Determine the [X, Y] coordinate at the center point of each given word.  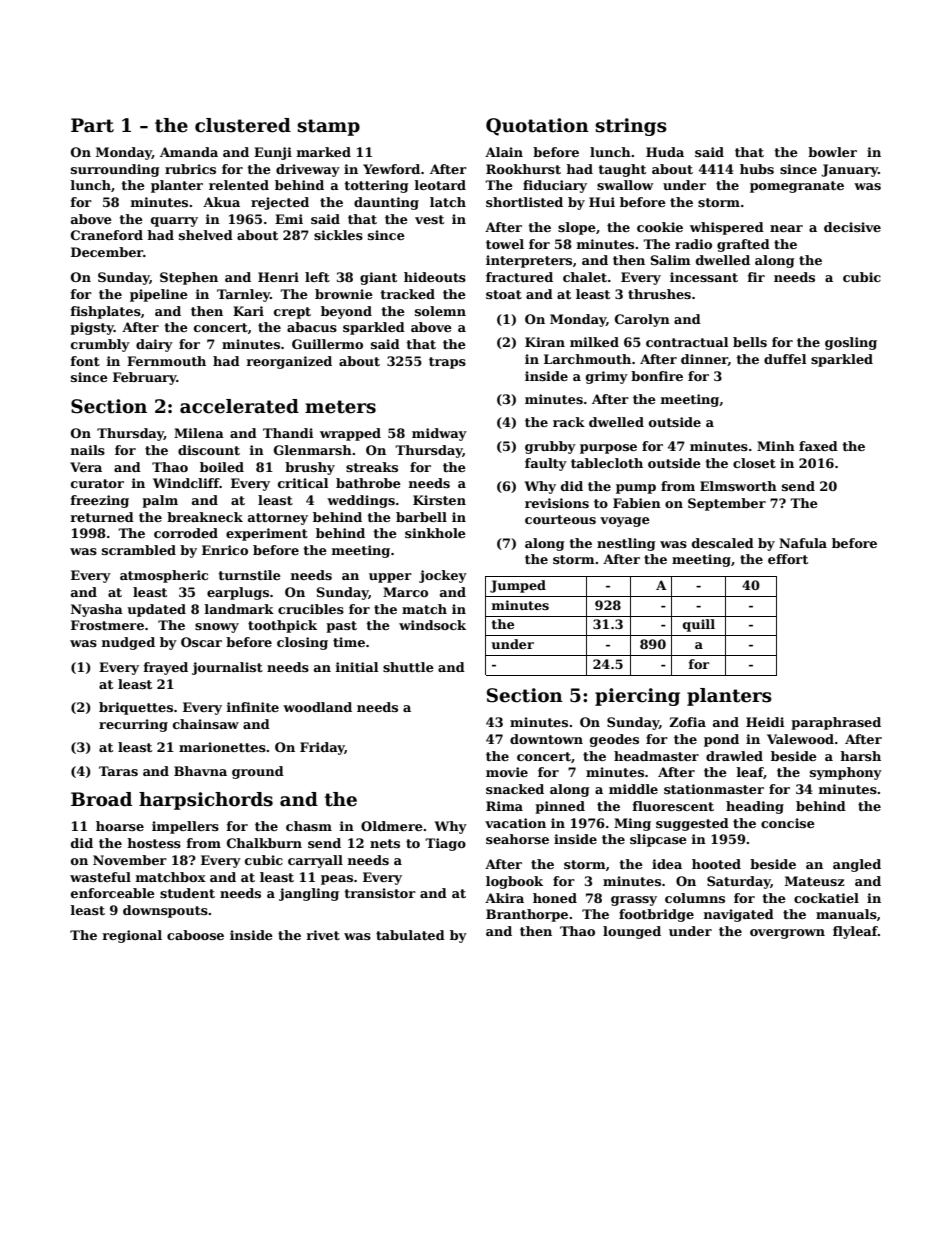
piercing [637, 697]
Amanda [189, 152]
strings [631, 127]
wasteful [100, 877]
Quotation [537, 127]
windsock [432, 625]
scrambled [139, 550]
